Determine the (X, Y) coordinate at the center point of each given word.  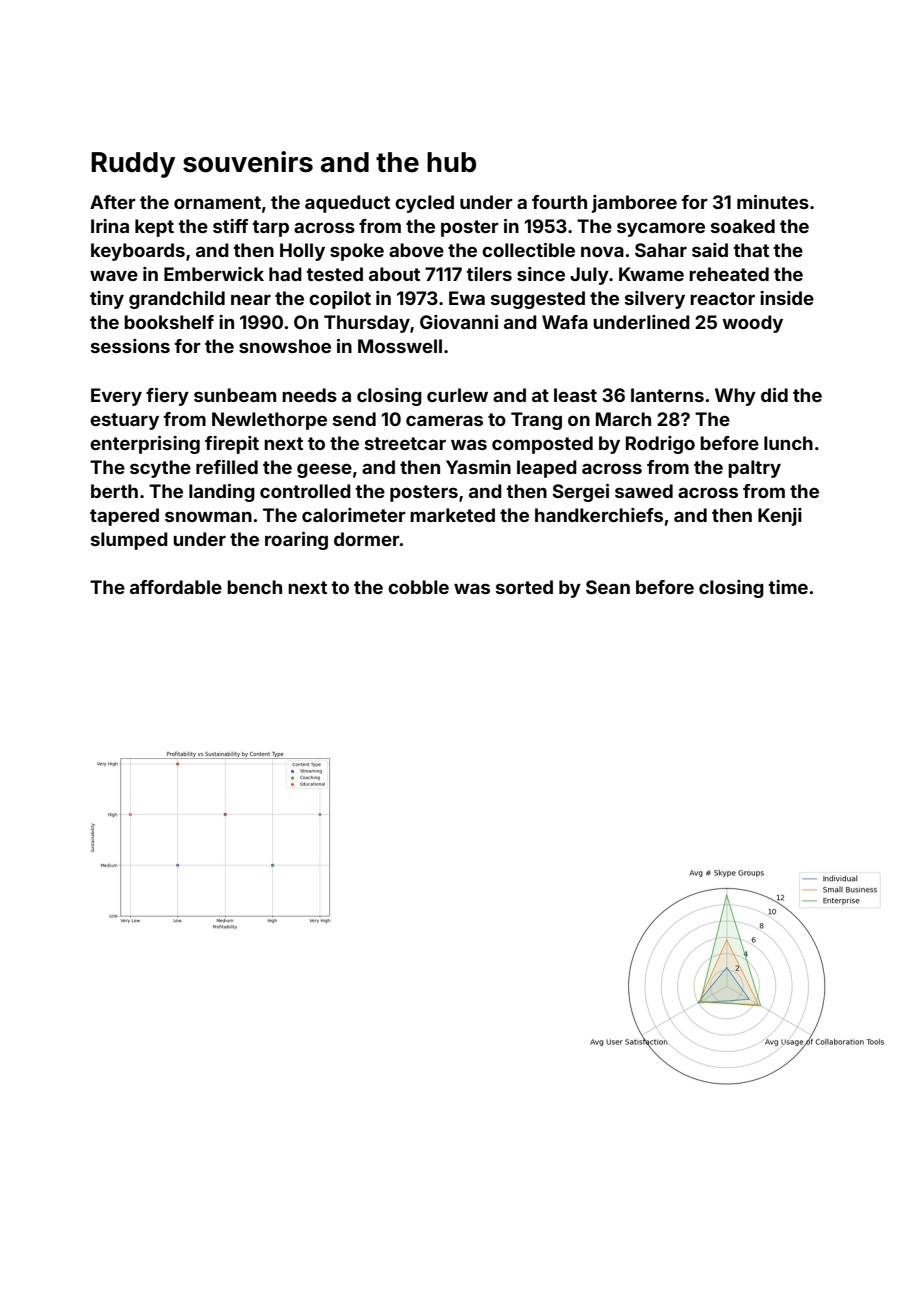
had (285, 274)
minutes (773, 202)
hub (451, 162)
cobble (418, 587)
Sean (608, 587)
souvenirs (248, 162)
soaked (743, 226)
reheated (729, 274)
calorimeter (354, 515)
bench (254, 587)
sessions (130, 346)
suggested (538, 300)
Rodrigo (660, 445)
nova (602, 251)
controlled (305, 491)
